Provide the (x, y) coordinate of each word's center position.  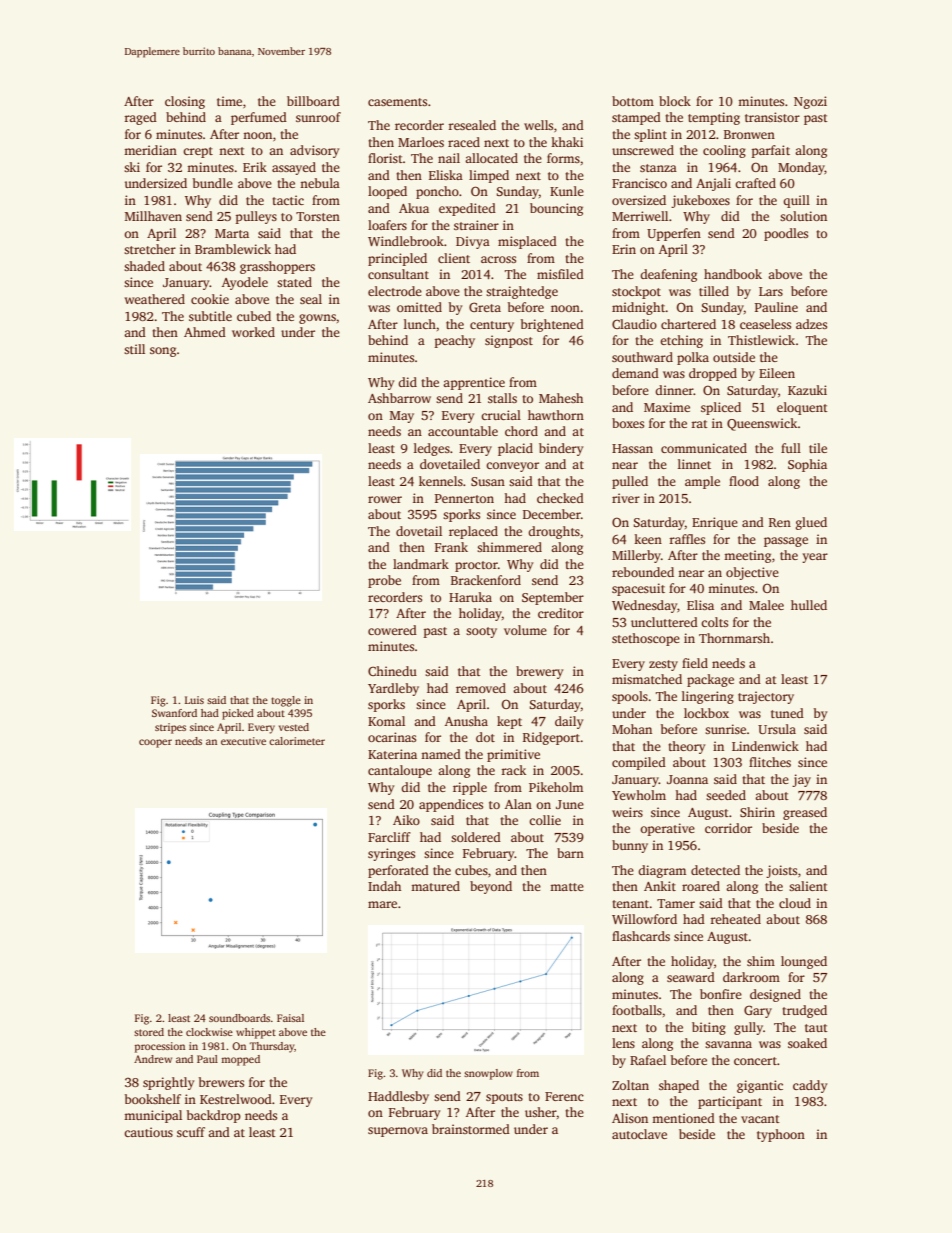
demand (635, 373)
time (229, 101)
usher (541, 1112)
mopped (240, 1060)
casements (397, 102)
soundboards (239, 1018)
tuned (787, 713)
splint (650, 135)
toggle (286, 701)
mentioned (683, 1118)
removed (481, 688)
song (163, 352)
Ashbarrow (399, 398)
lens (623, 1043)
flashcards (641, 936)
